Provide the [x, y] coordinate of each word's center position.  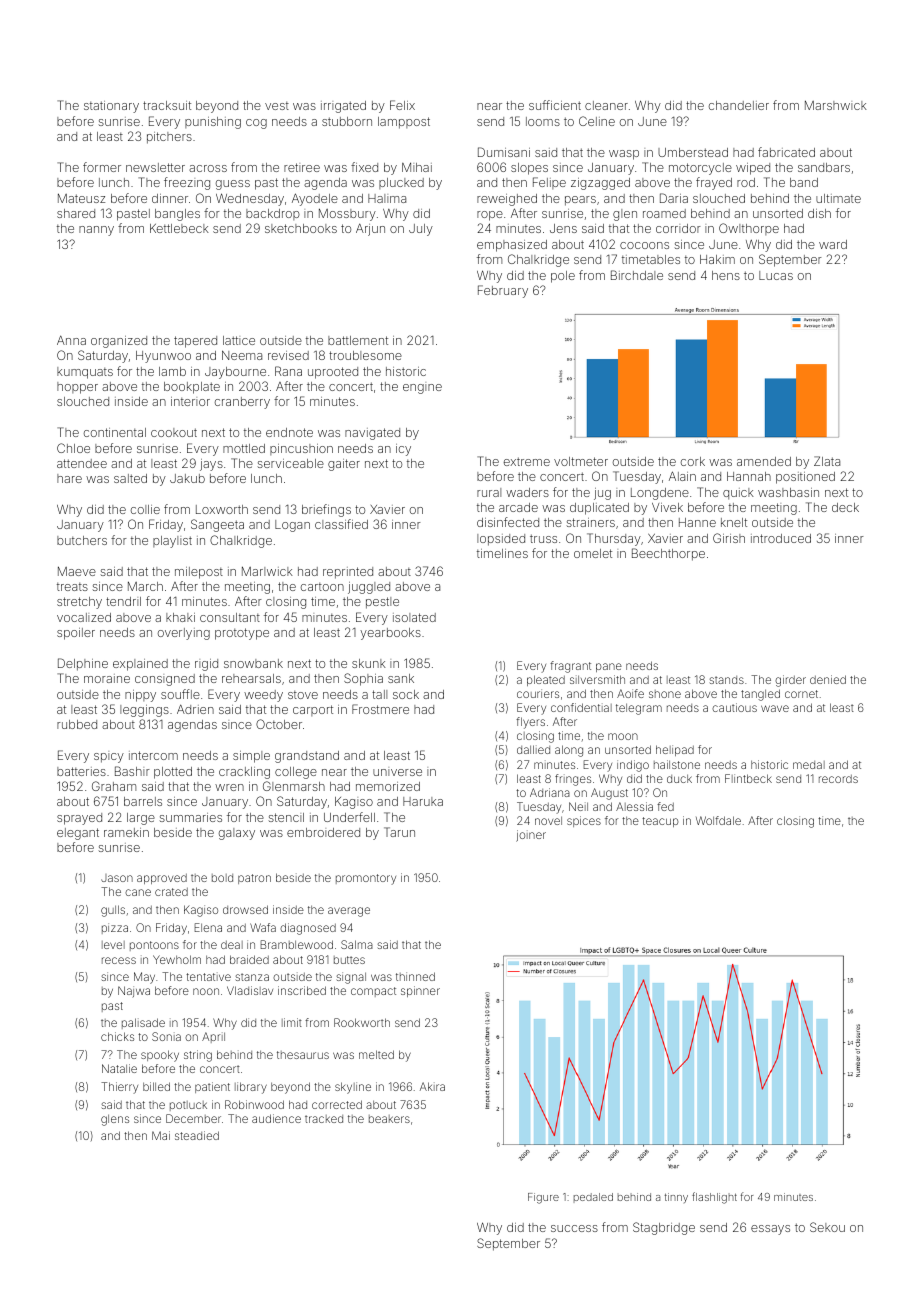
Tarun [399, 832]
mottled [244, 448]
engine [422, 389]
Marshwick [836, 105]
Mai [161, 1135]
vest [277, 106]
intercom [153, 755]
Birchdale [637, 275]
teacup [660, 822]
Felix [402, 105]
